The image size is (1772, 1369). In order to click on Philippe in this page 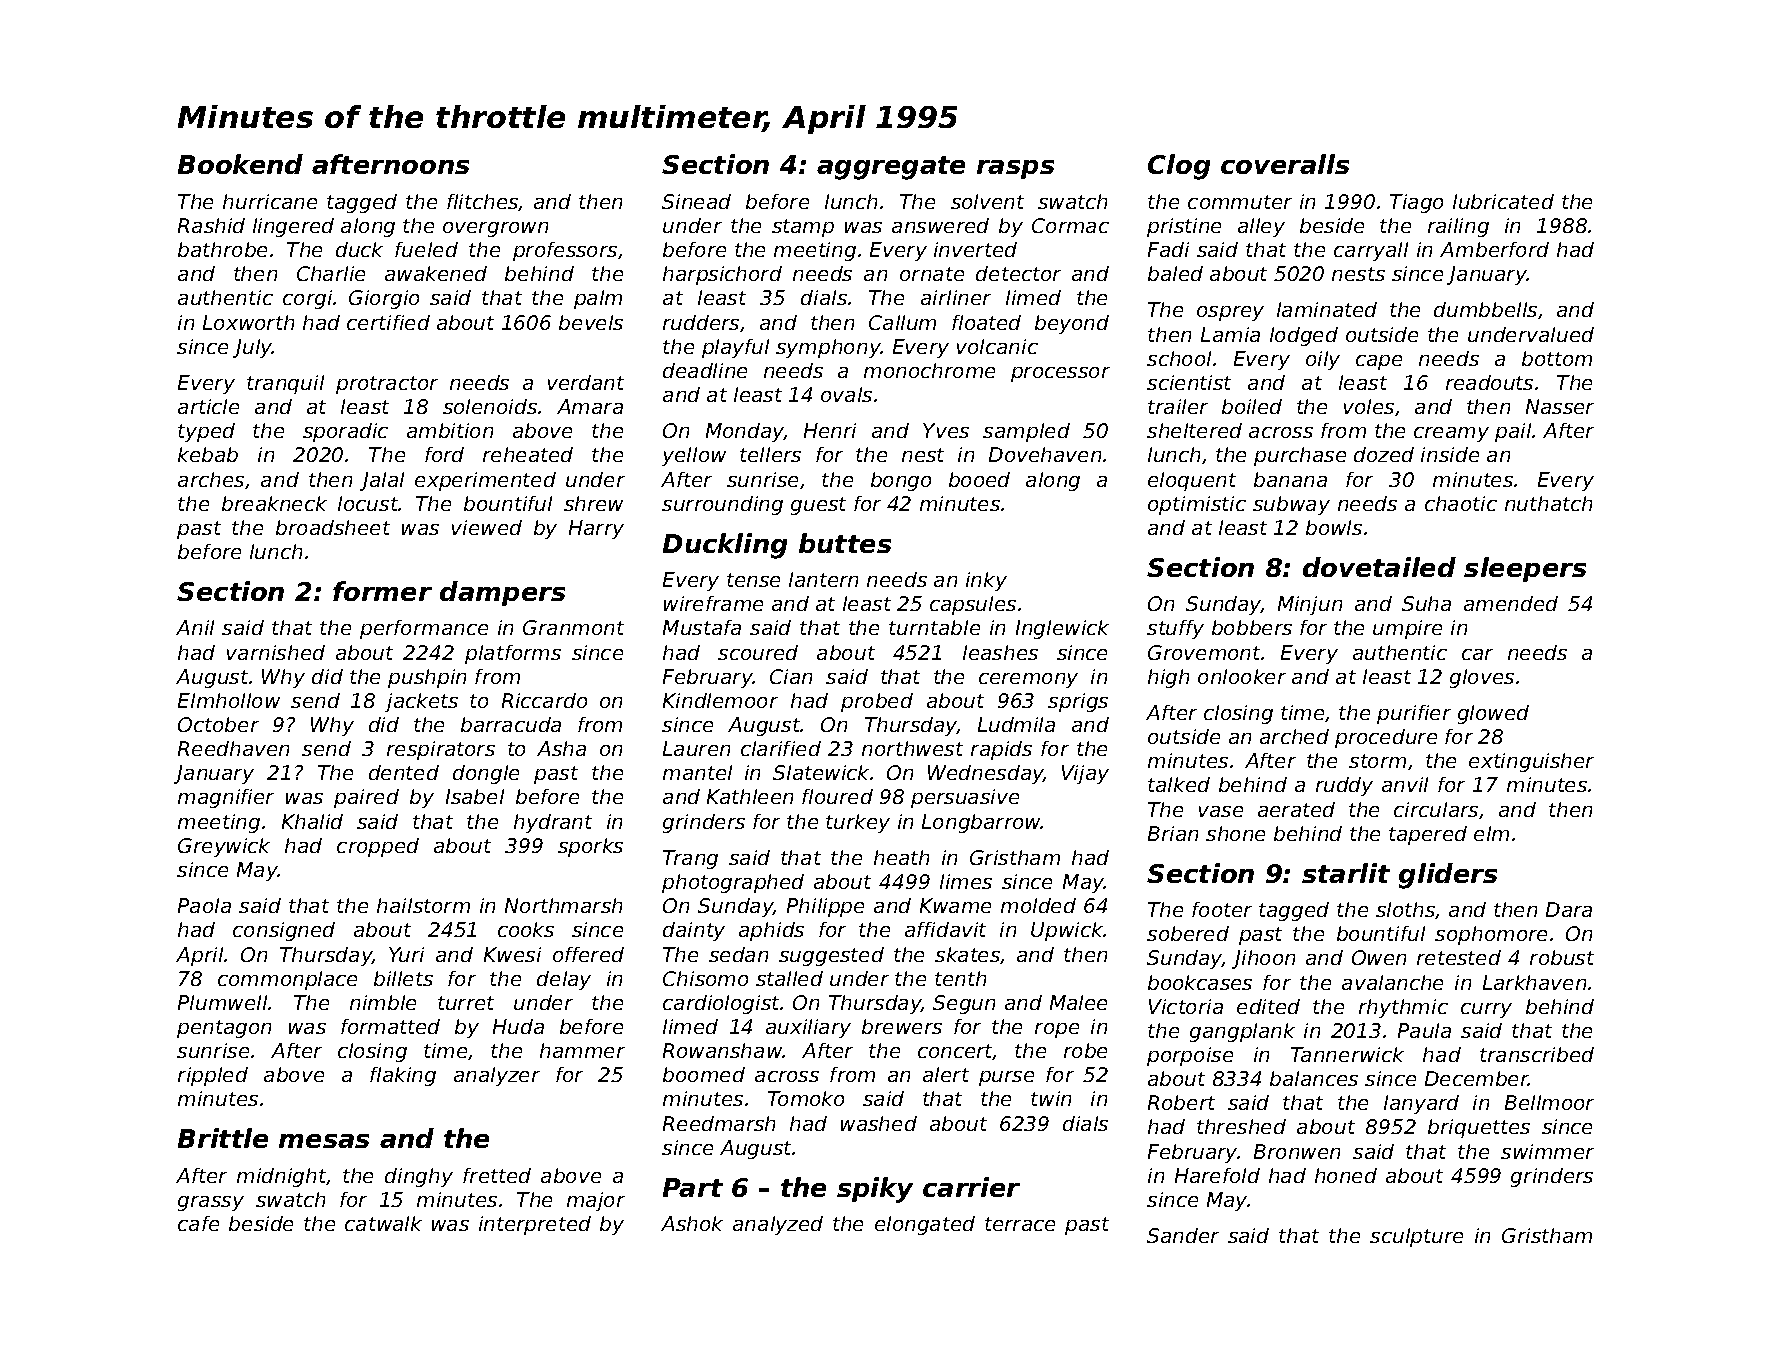, I will do `click(825, 907)`.
